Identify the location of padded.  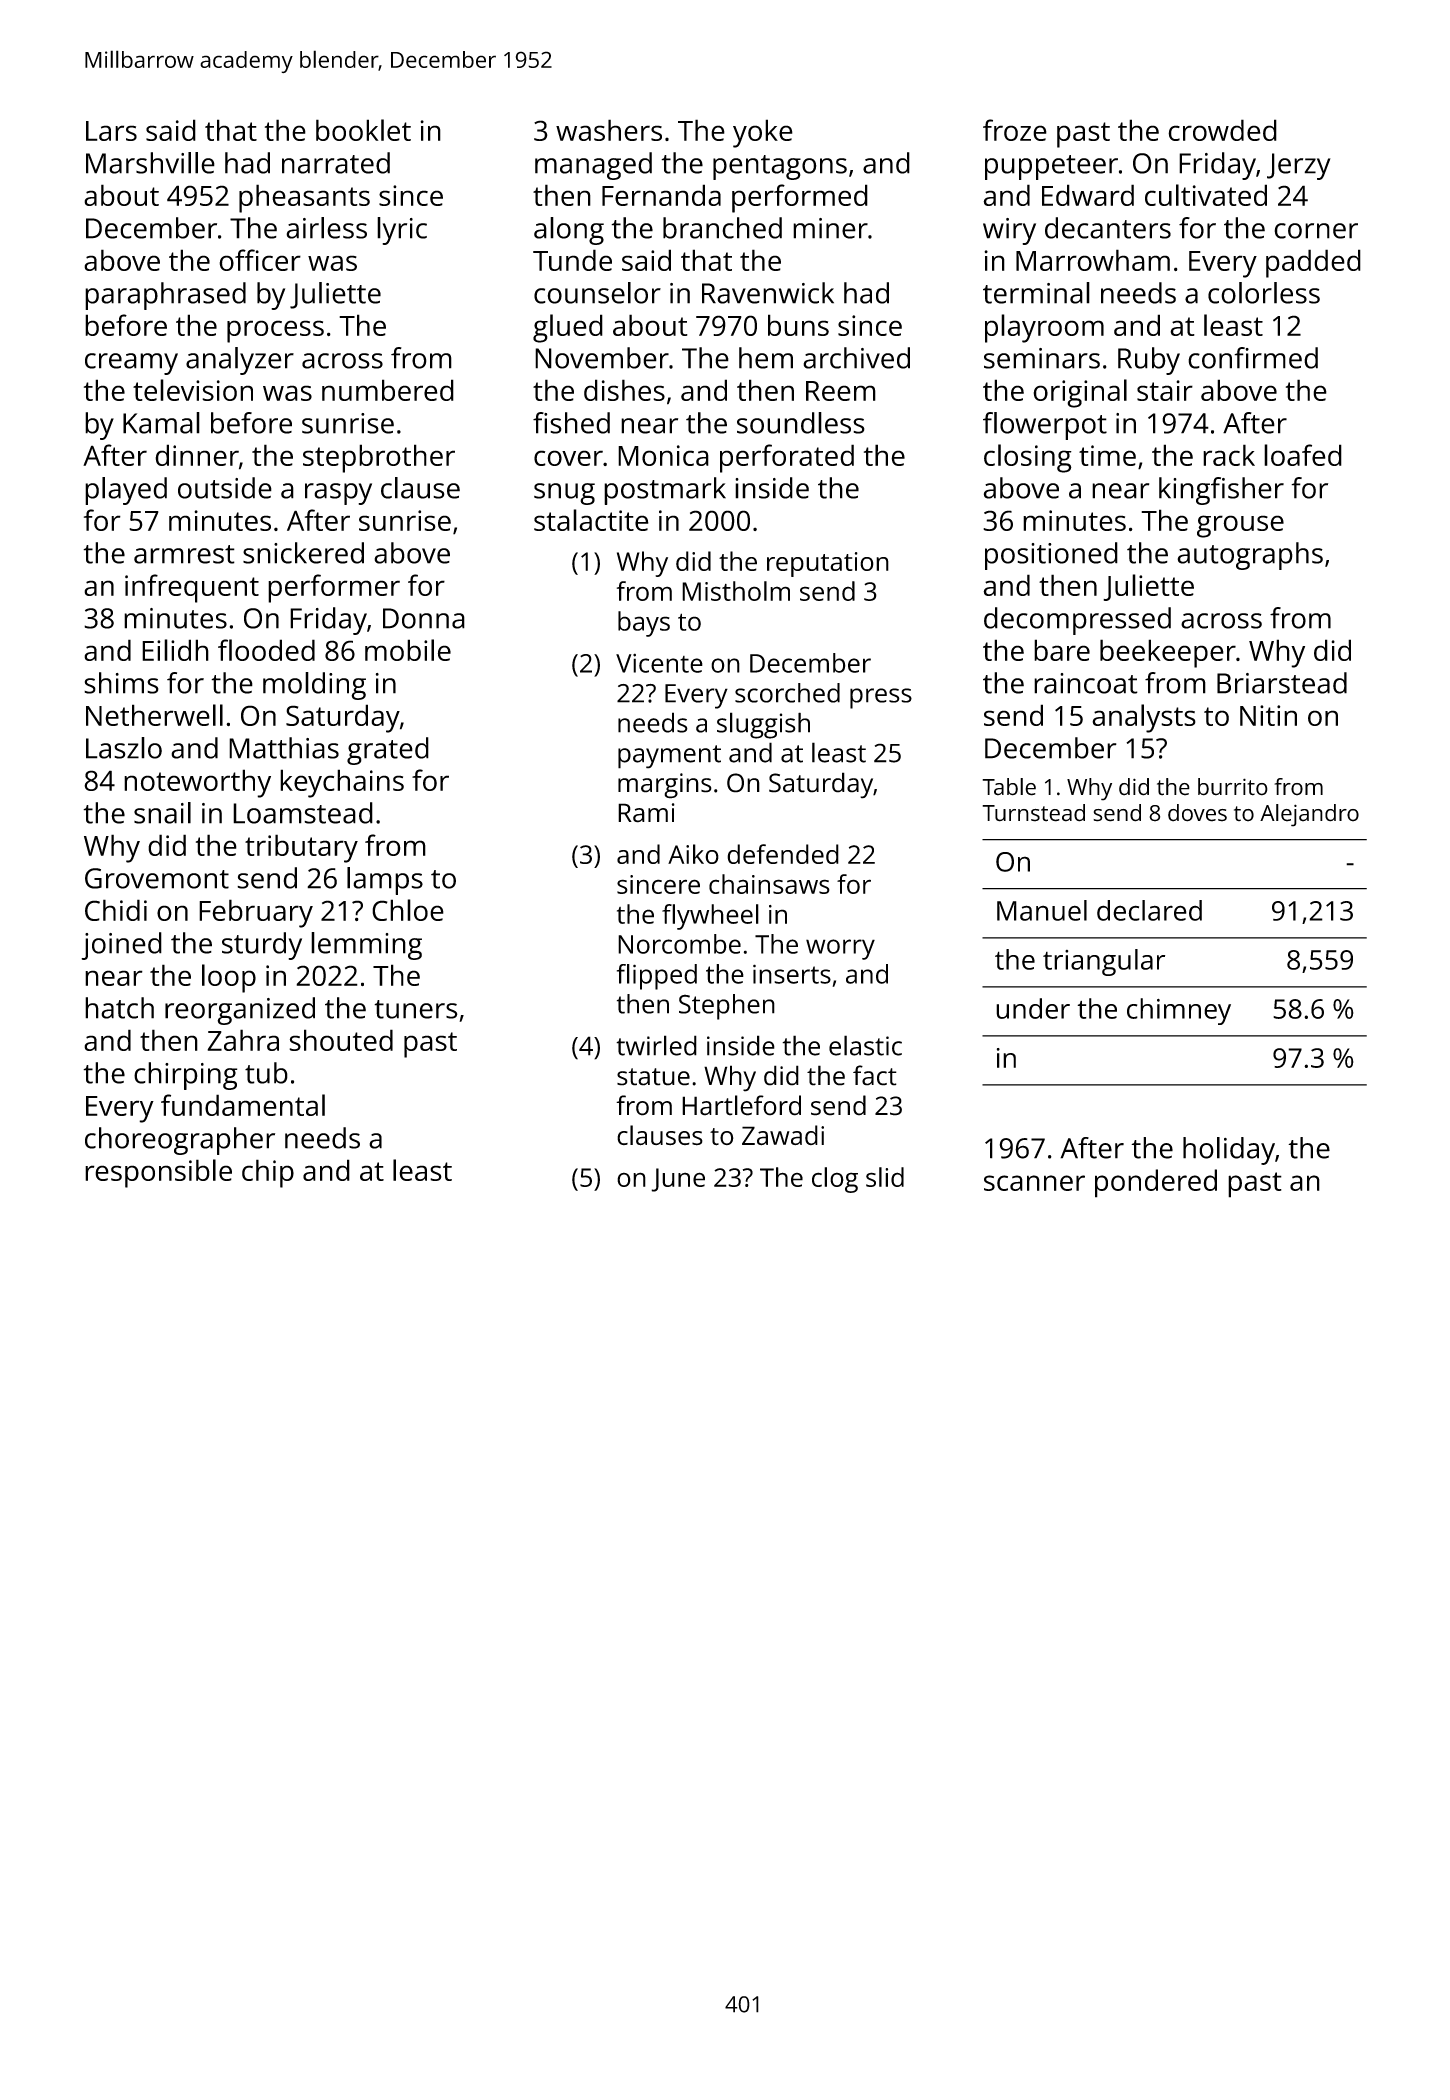
(1313, 263).
